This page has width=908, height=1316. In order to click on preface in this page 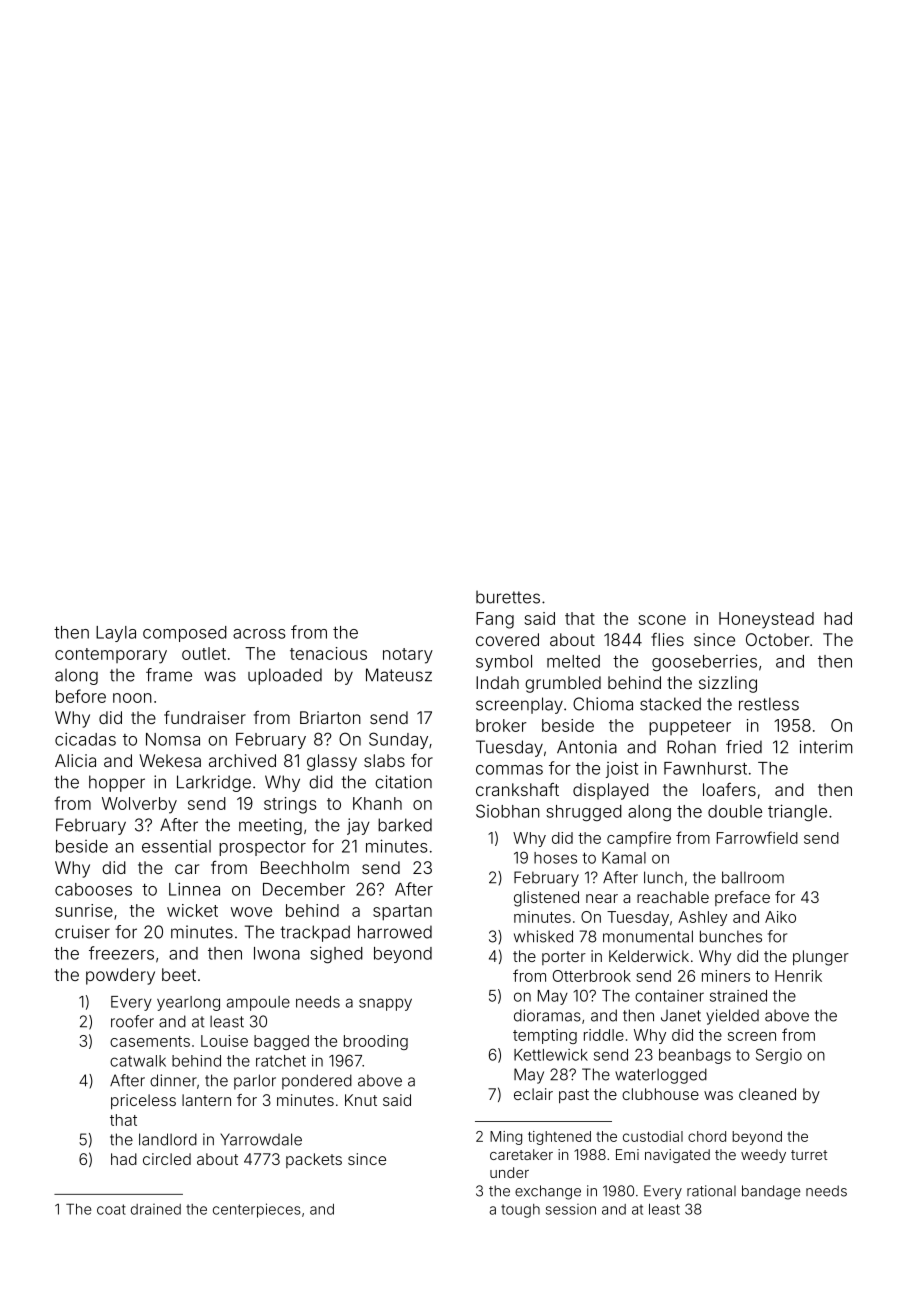, I will do `click(742, 898)`.
